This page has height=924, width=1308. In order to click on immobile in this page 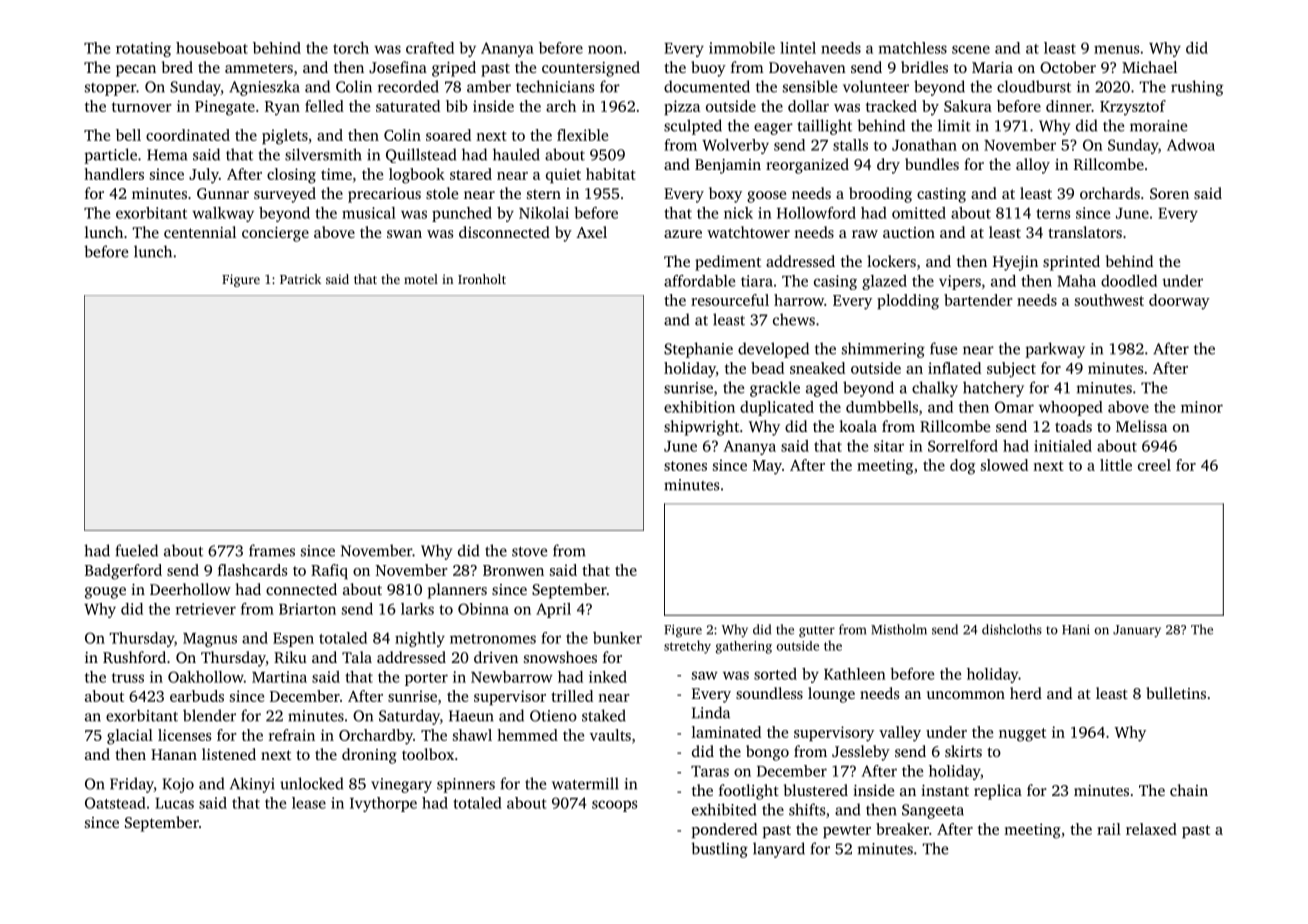, I will do `click(742, 48)`.
